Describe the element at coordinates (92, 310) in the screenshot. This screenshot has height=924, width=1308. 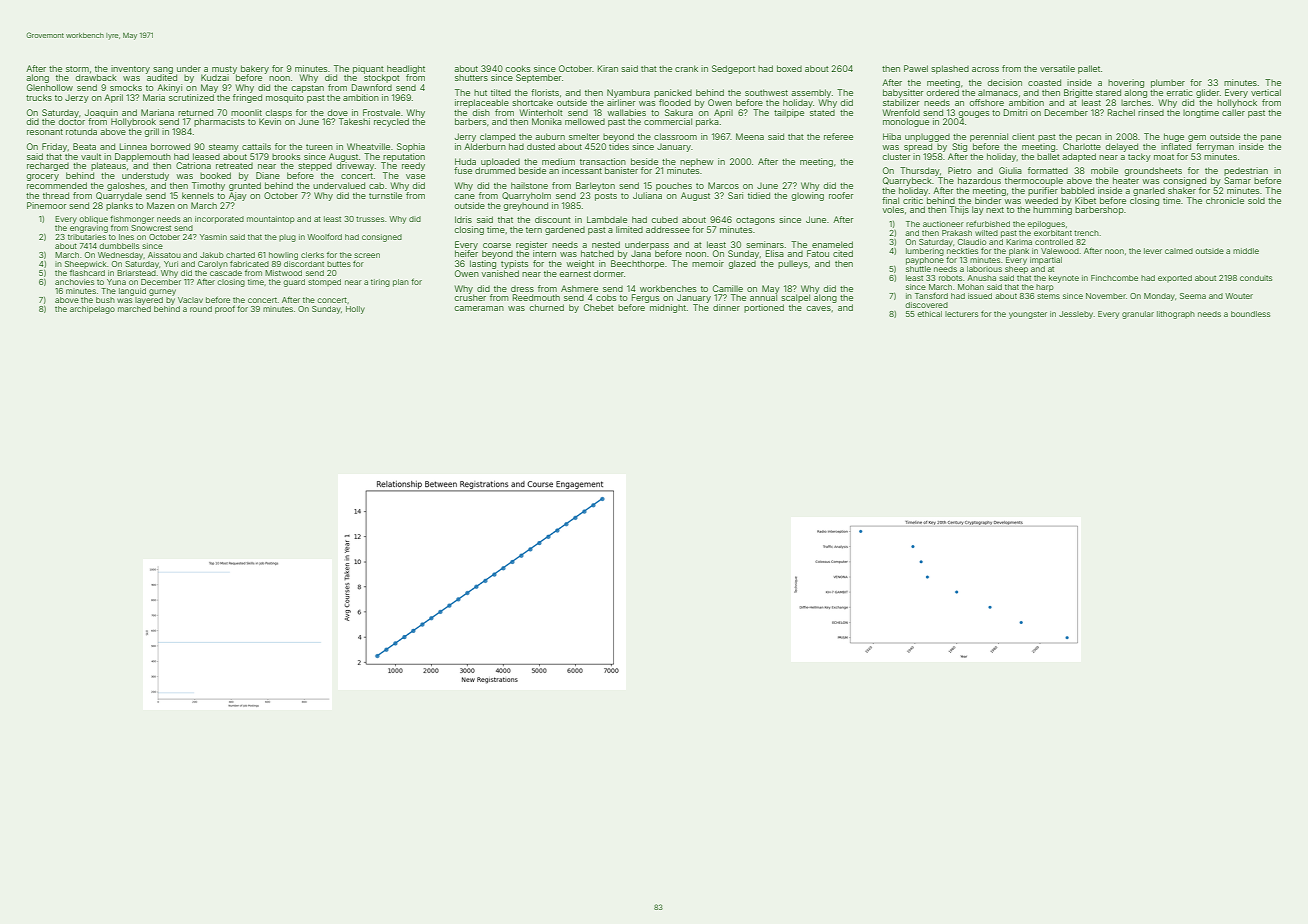
I see `archipelago` at that location.
